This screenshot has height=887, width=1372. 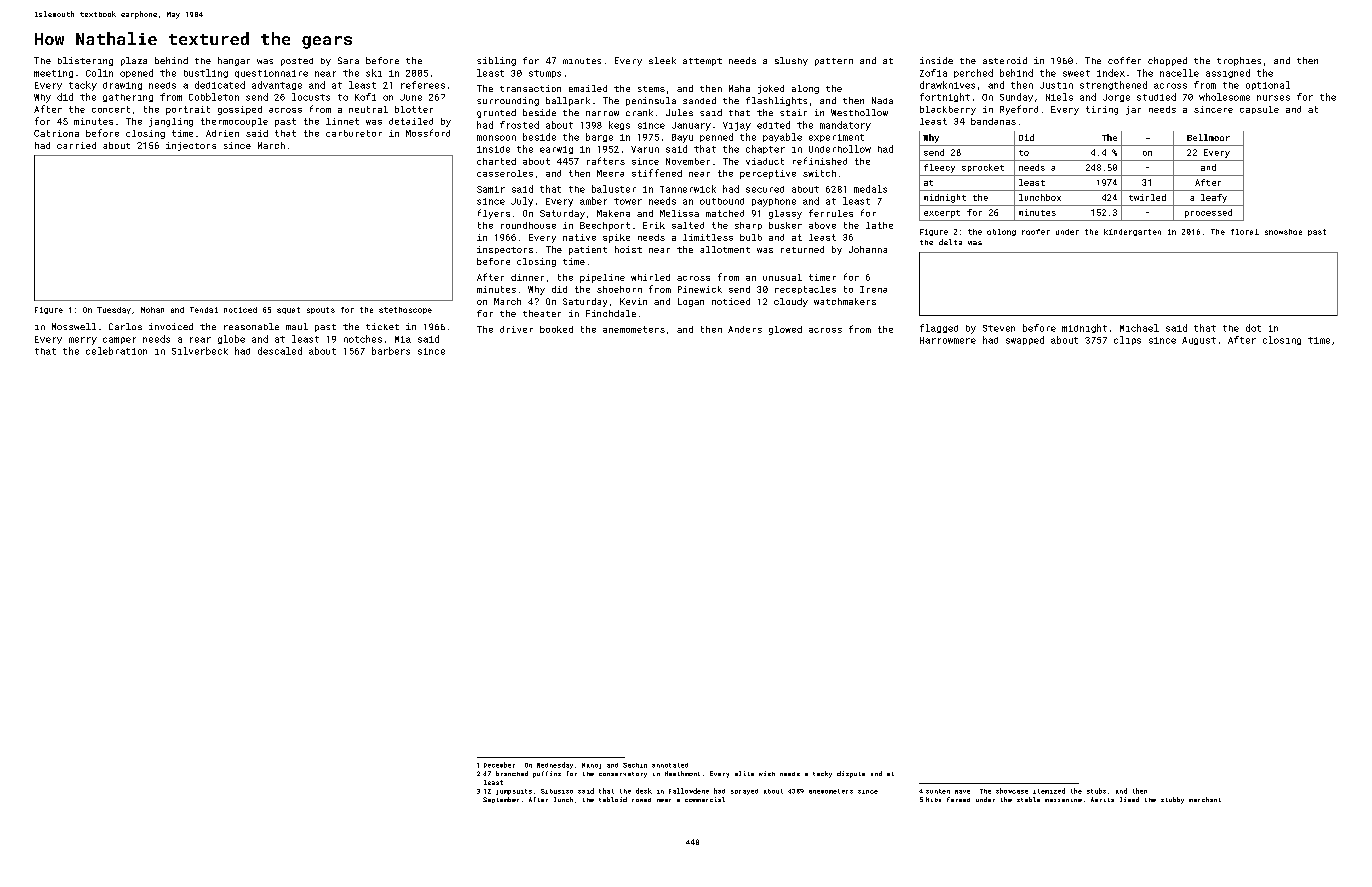 What do you see at coordinates (851, 774) in the screenshot?
I see `dispute` at bounding box center [851, 774].
